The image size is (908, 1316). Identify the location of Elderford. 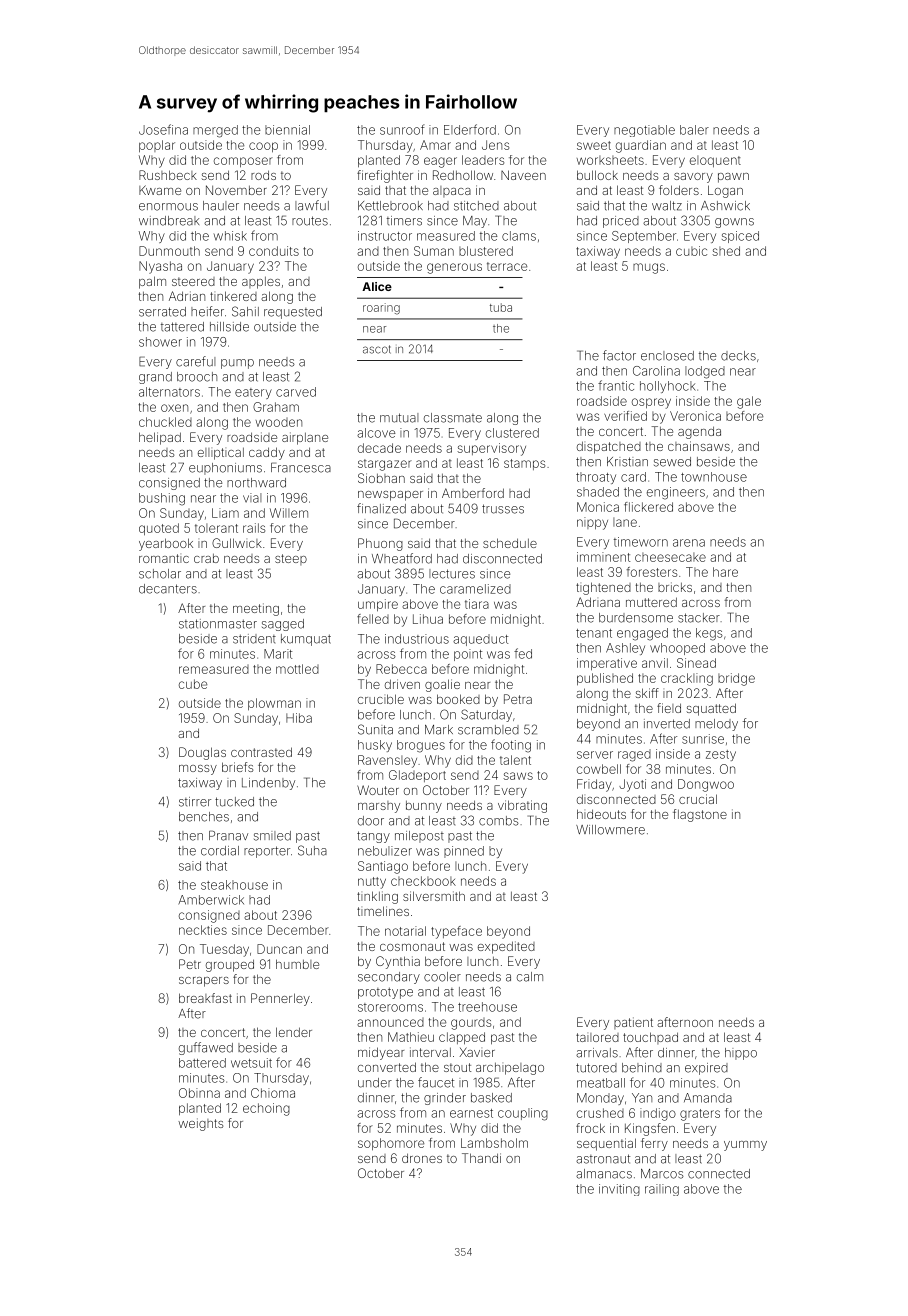
(470, 129).
